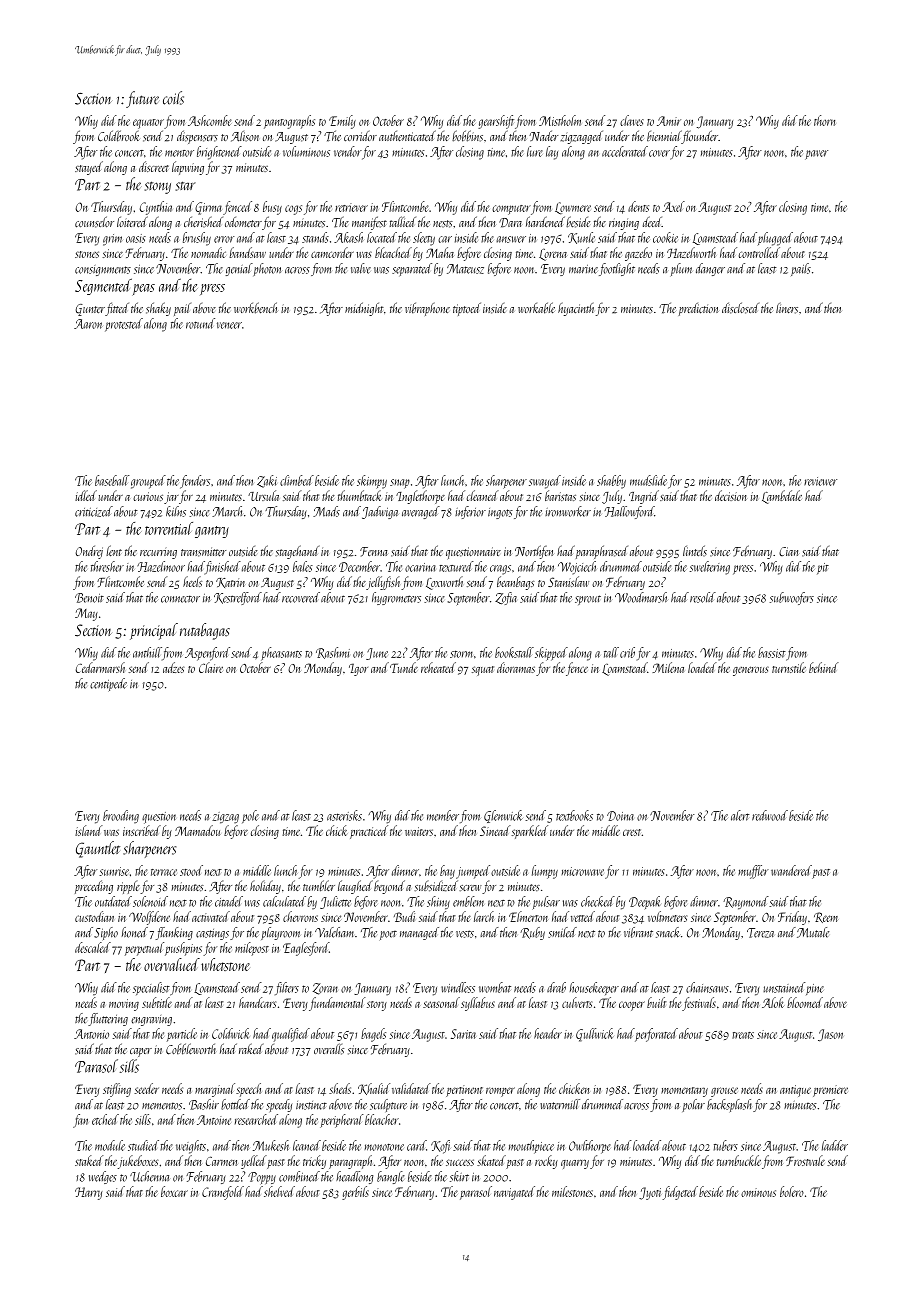  I want to click on shelved, so click(279, 1191).
